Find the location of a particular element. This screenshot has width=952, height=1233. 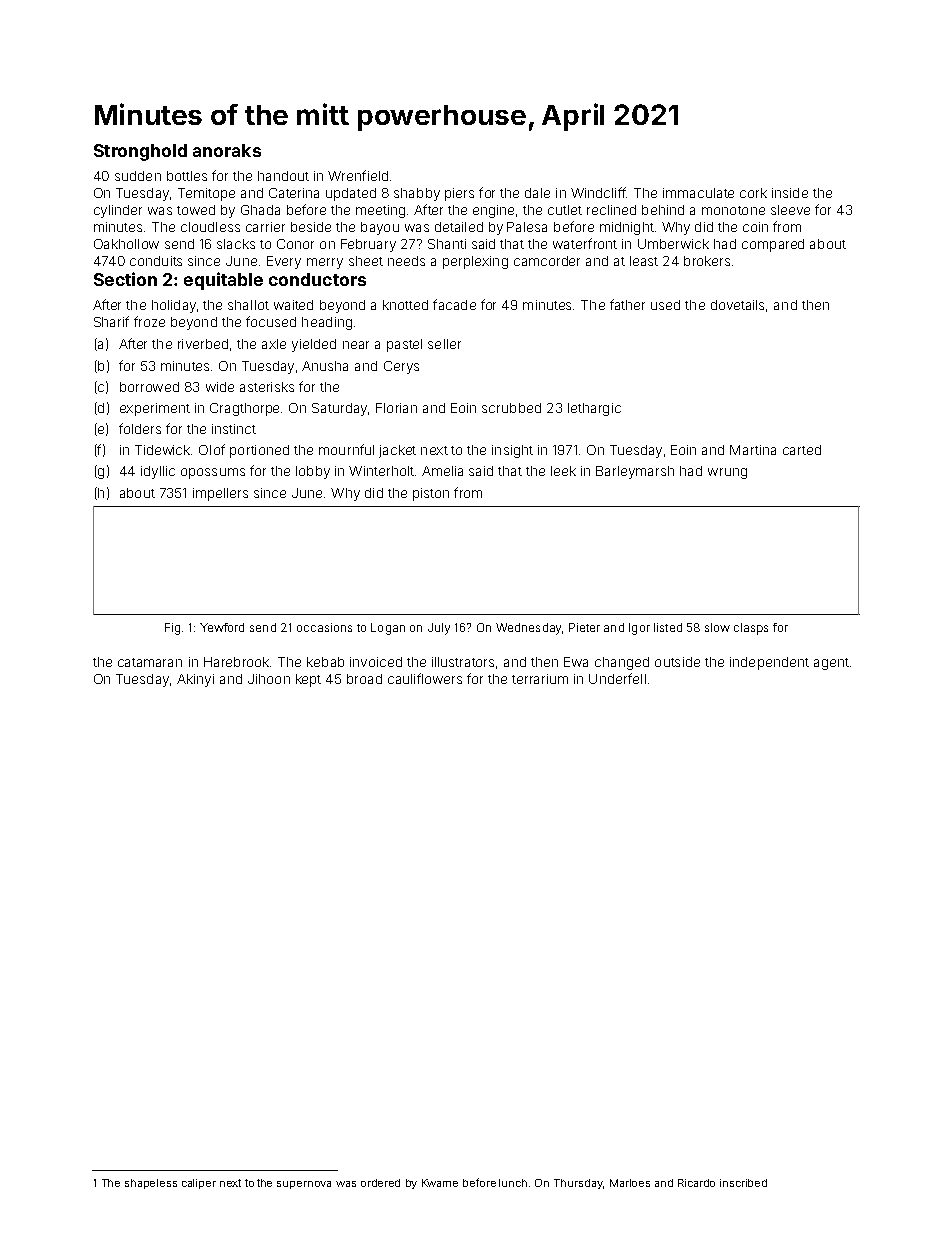

catamaran is located at coordinates (150, 662).
